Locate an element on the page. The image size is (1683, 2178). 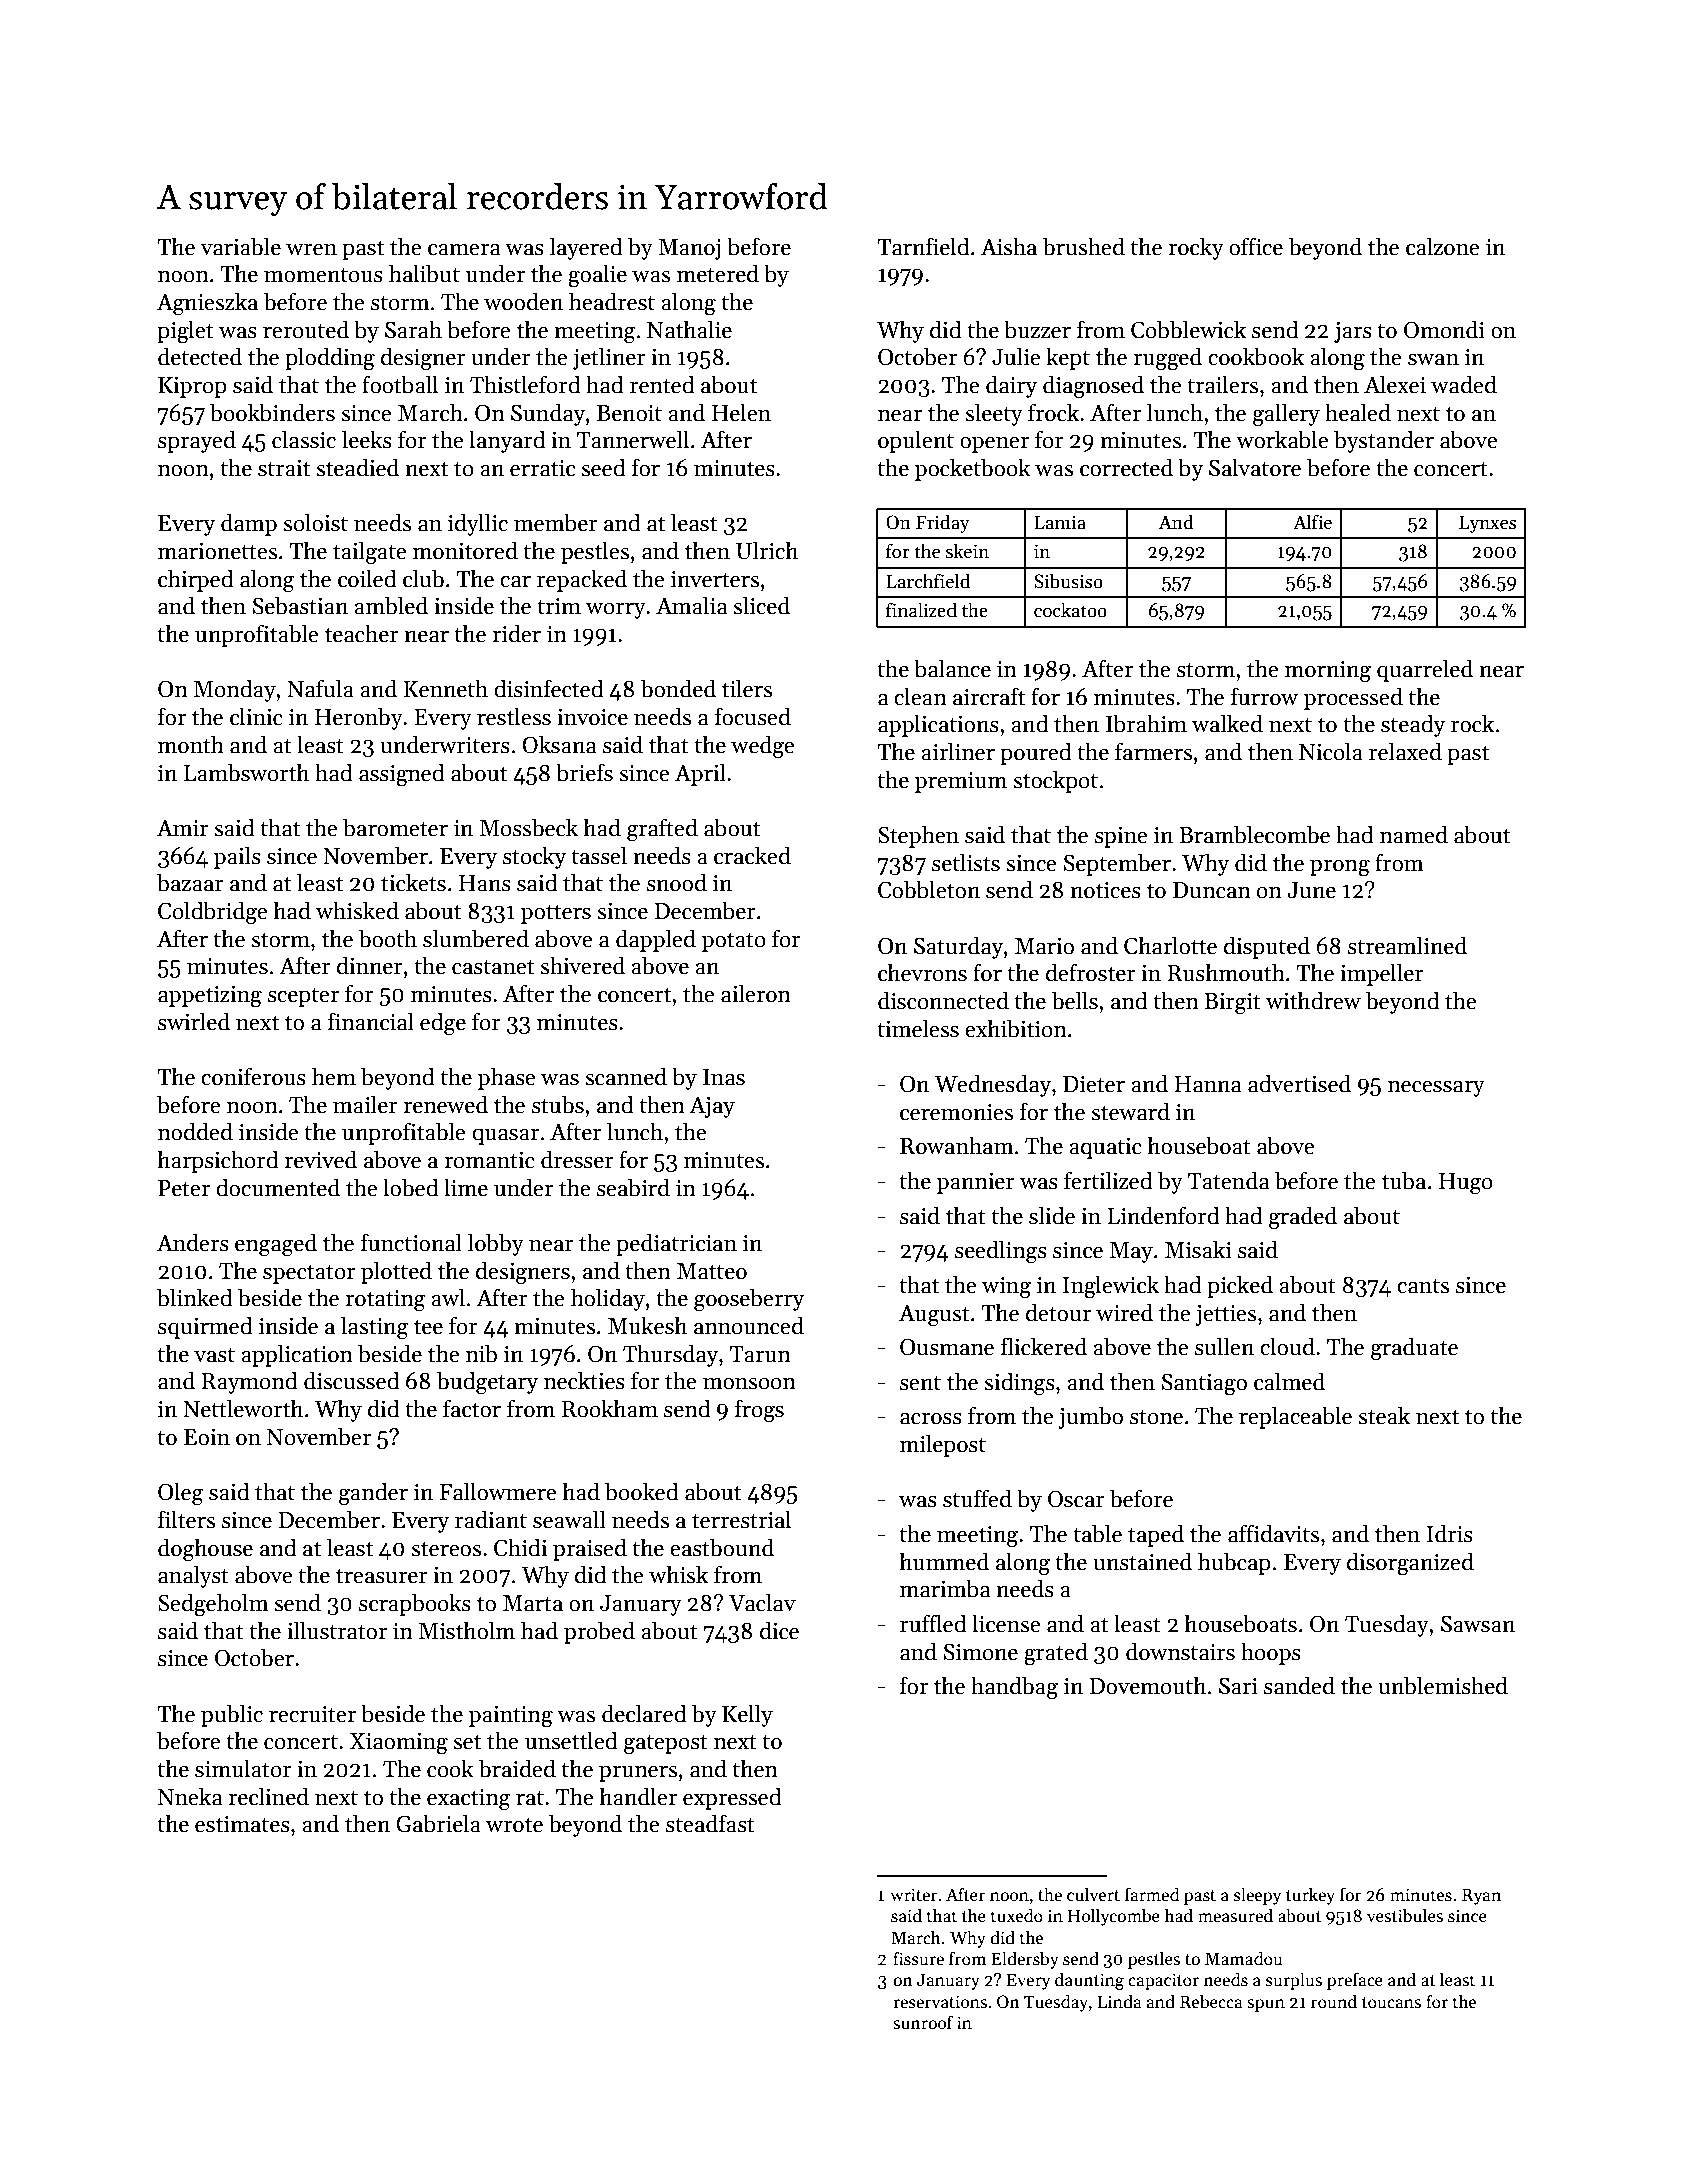
Inas is located at coordinates (724, 1077).
